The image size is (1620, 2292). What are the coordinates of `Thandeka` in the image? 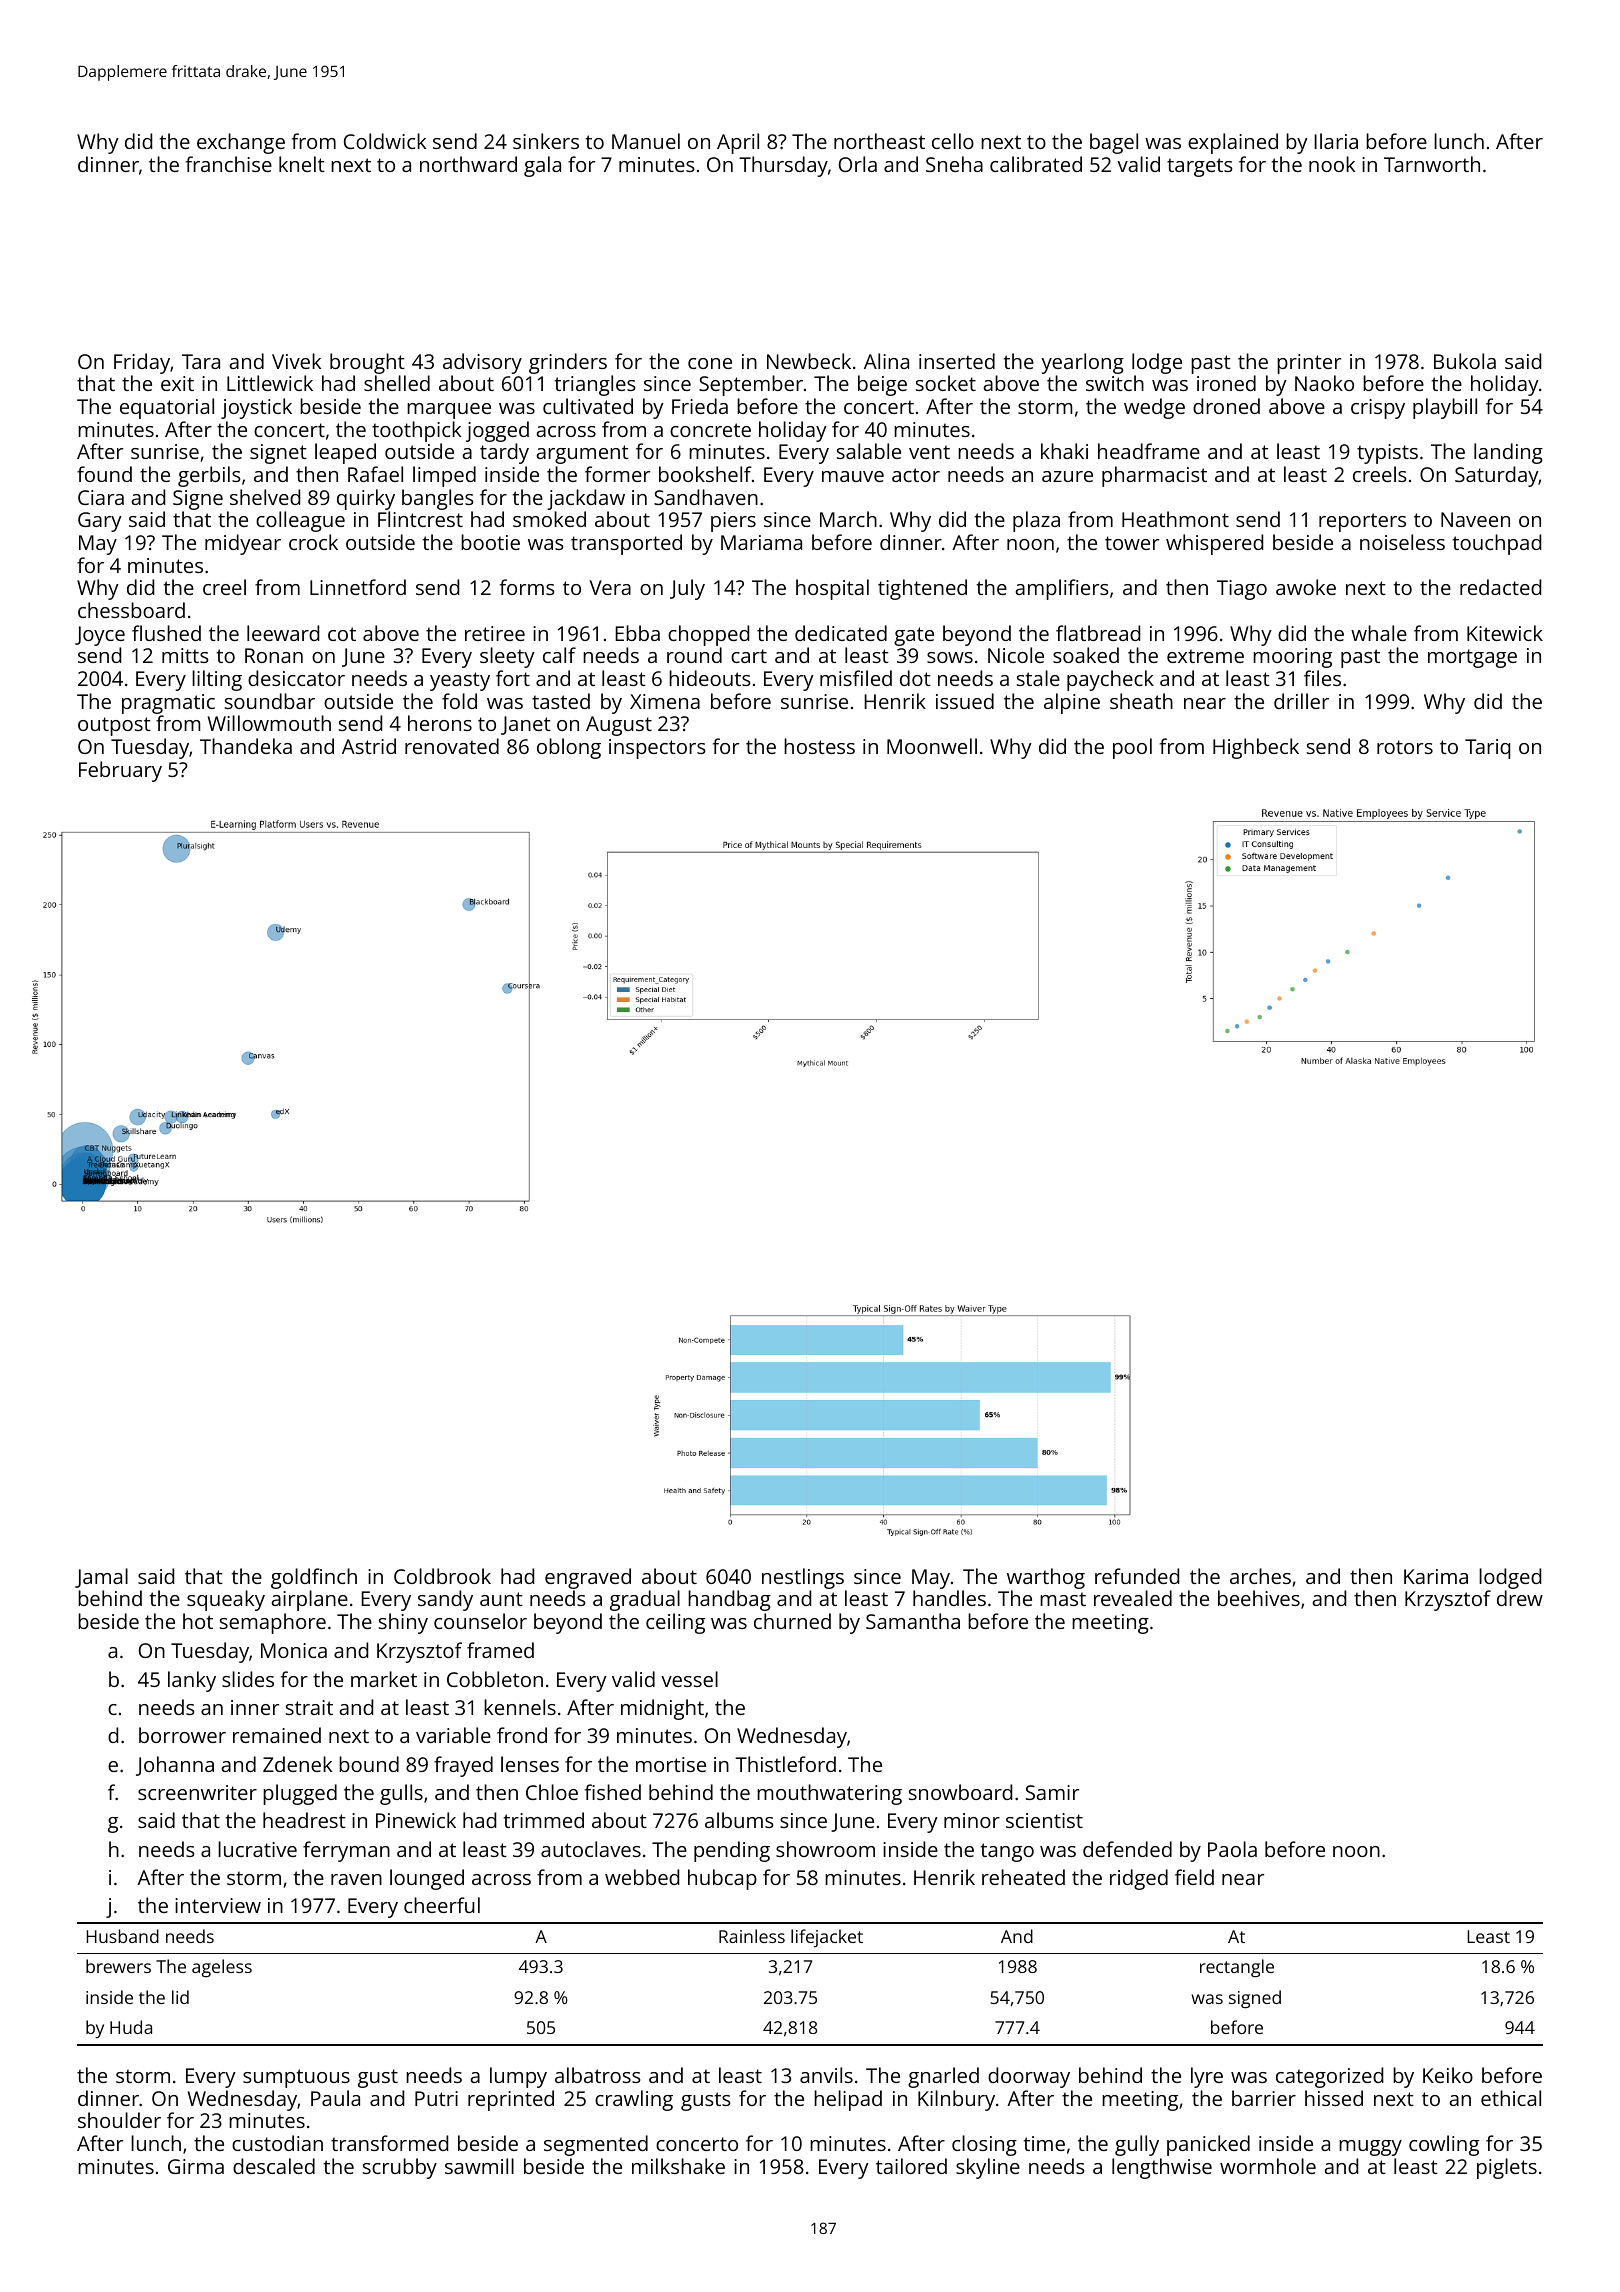 It's located at (246, 746).
